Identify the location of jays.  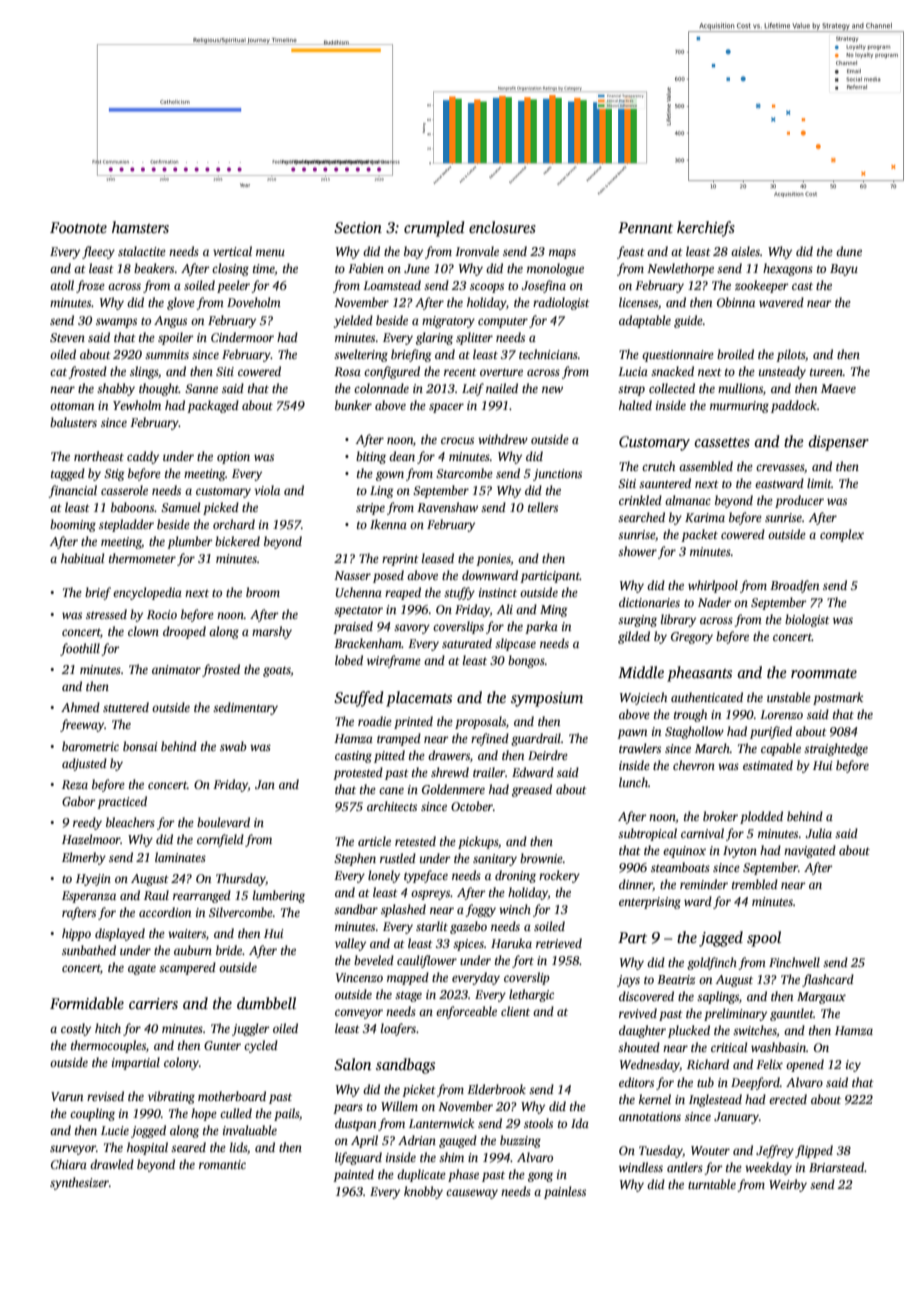
(628, 981).
